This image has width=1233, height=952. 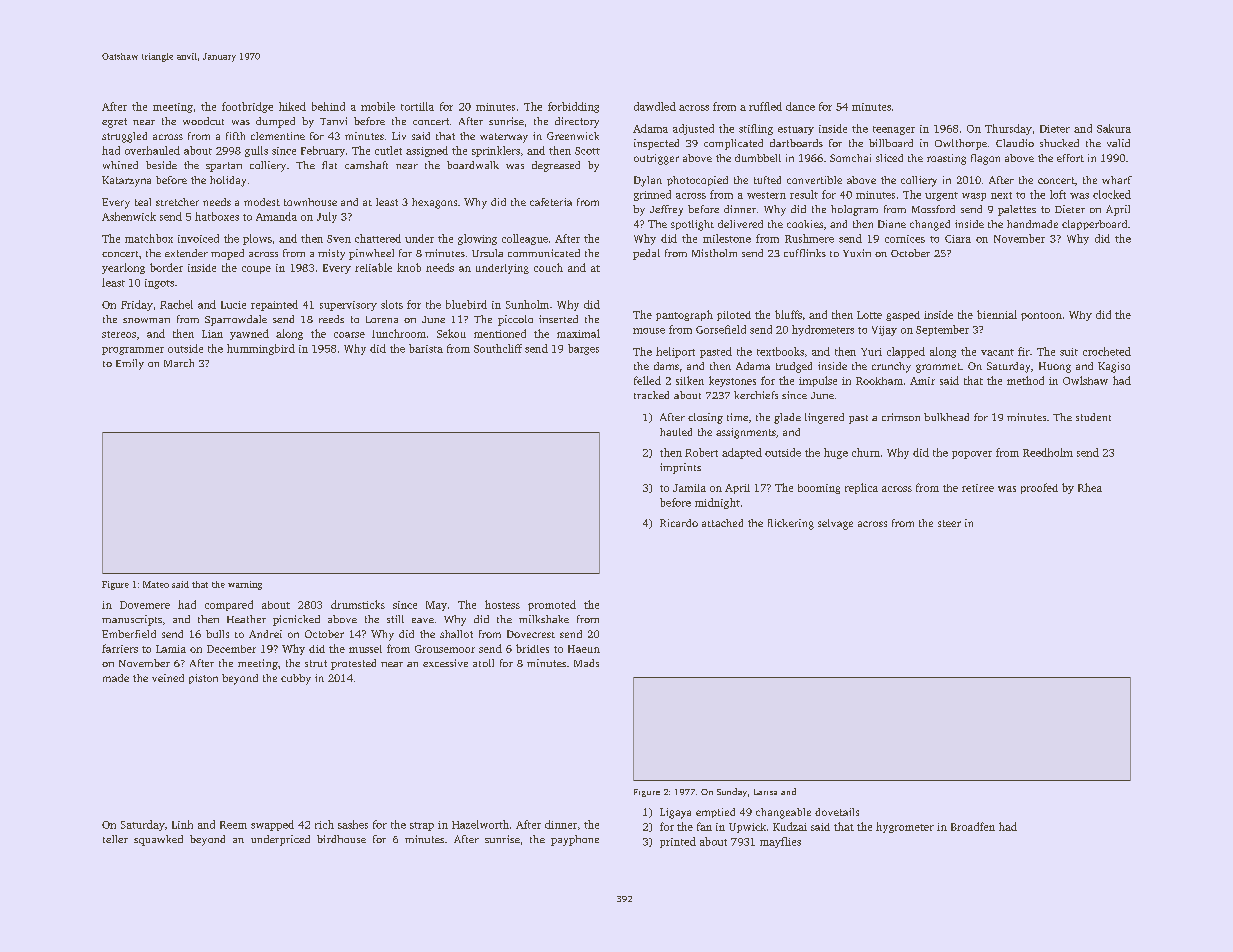 What do you see at coordinates (765, 106) in the image?
I see `ruffled` at bounding box center [765, 106].
